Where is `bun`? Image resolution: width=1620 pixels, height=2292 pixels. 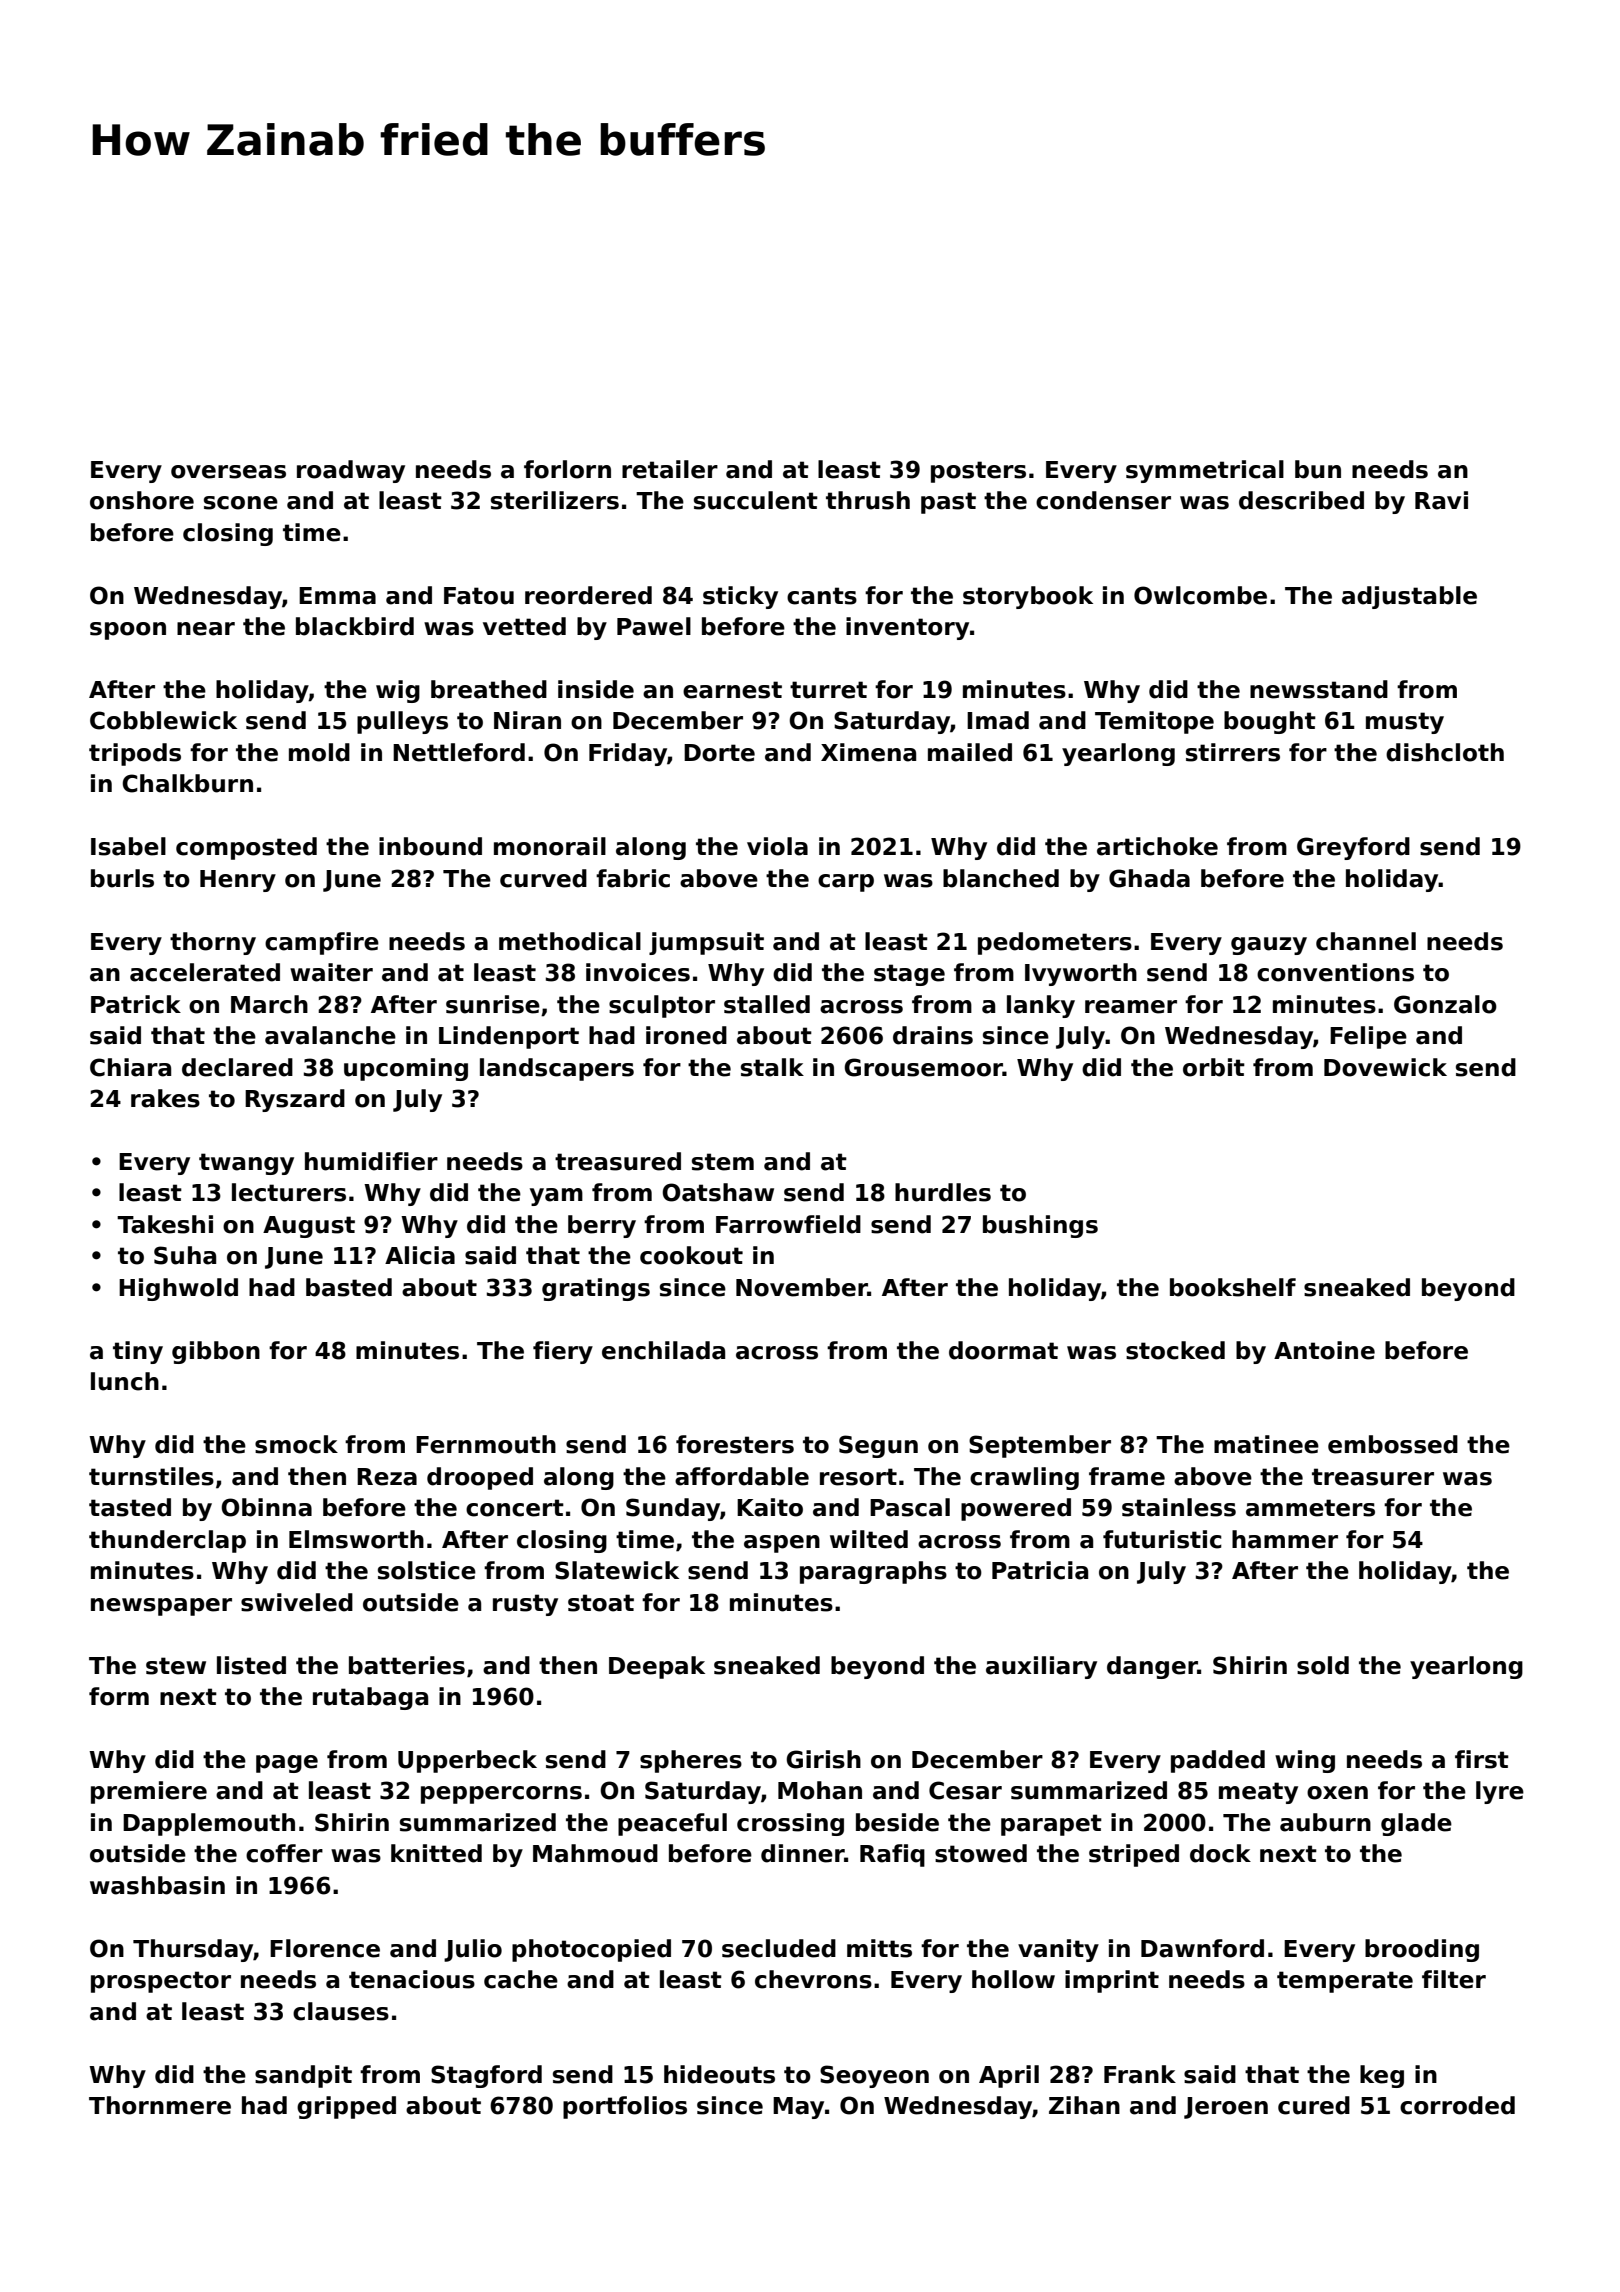 bun is located at coordinates (1318, 469).
